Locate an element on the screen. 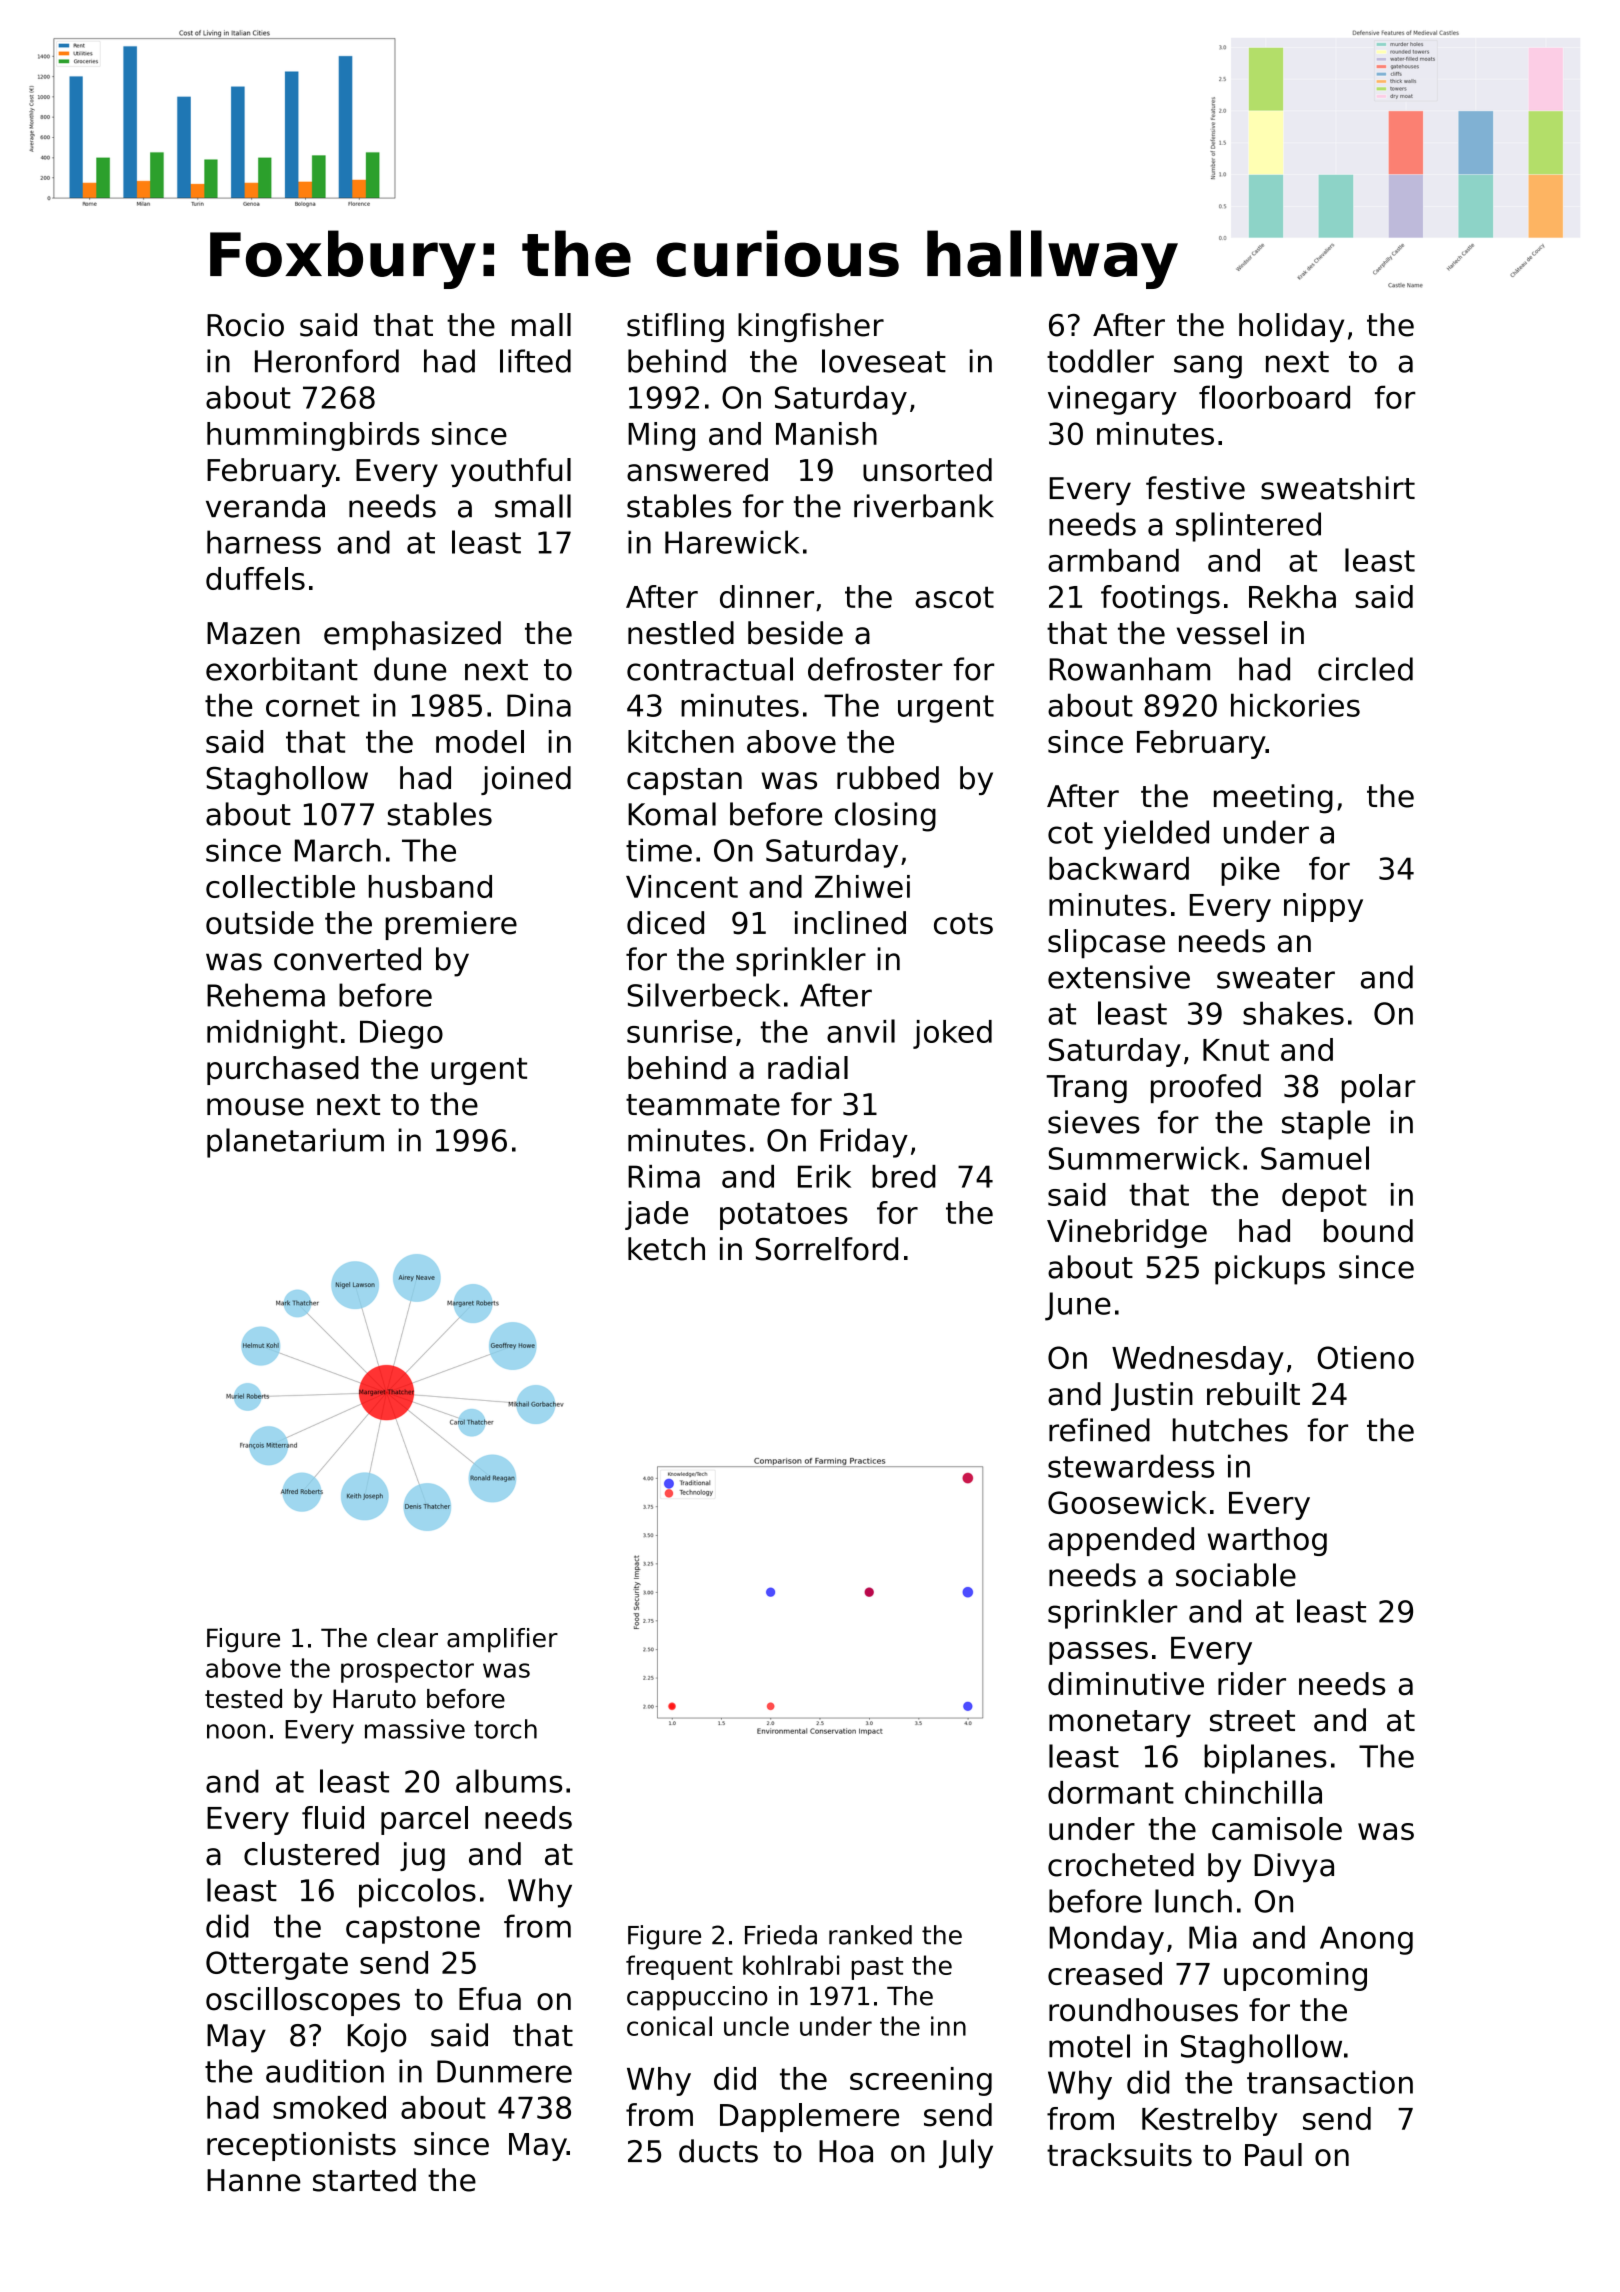  stifling is located at coordinates (675, 327).
